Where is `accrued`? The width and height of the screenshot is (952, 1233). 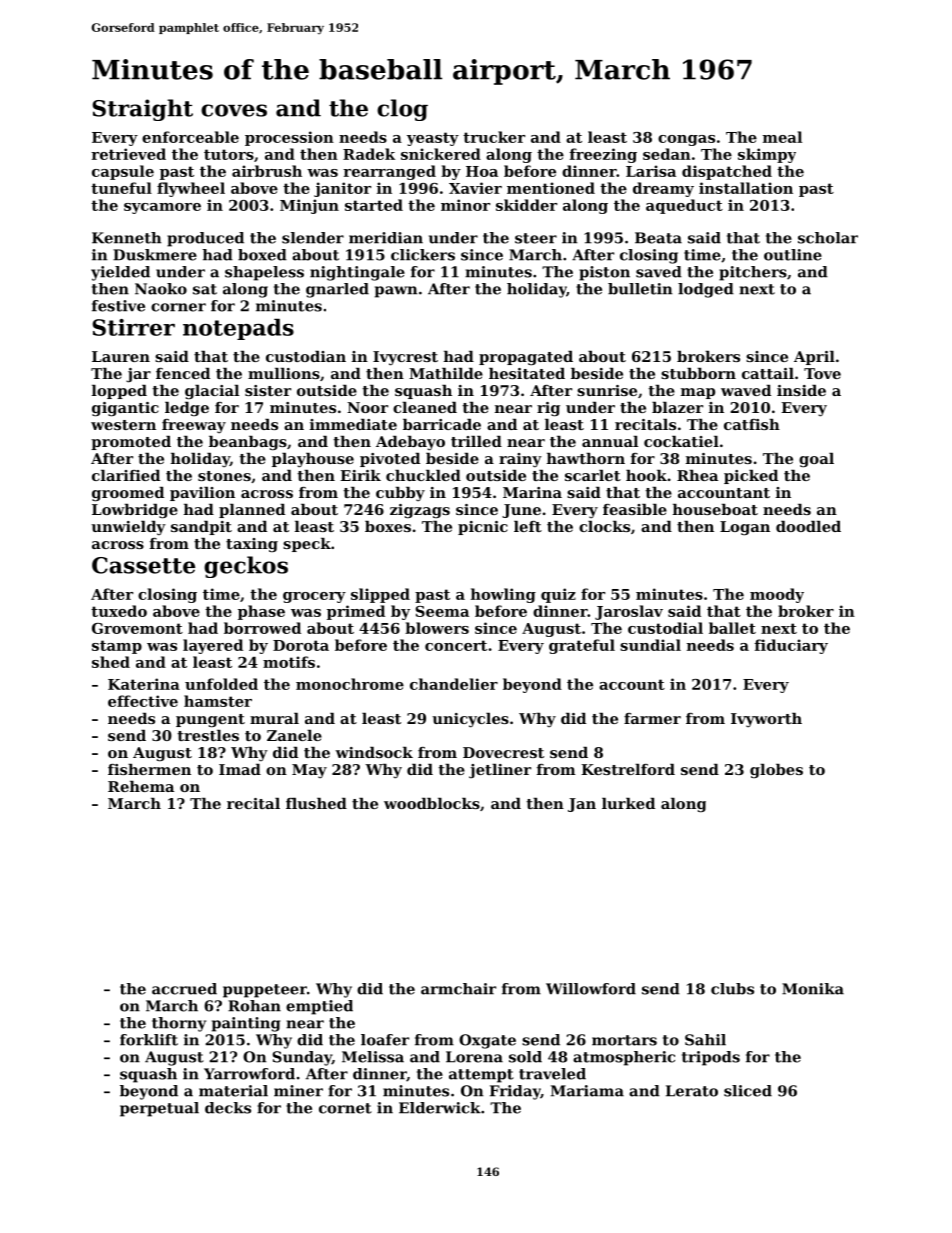 accrued is located at coordinates (184, 989).
